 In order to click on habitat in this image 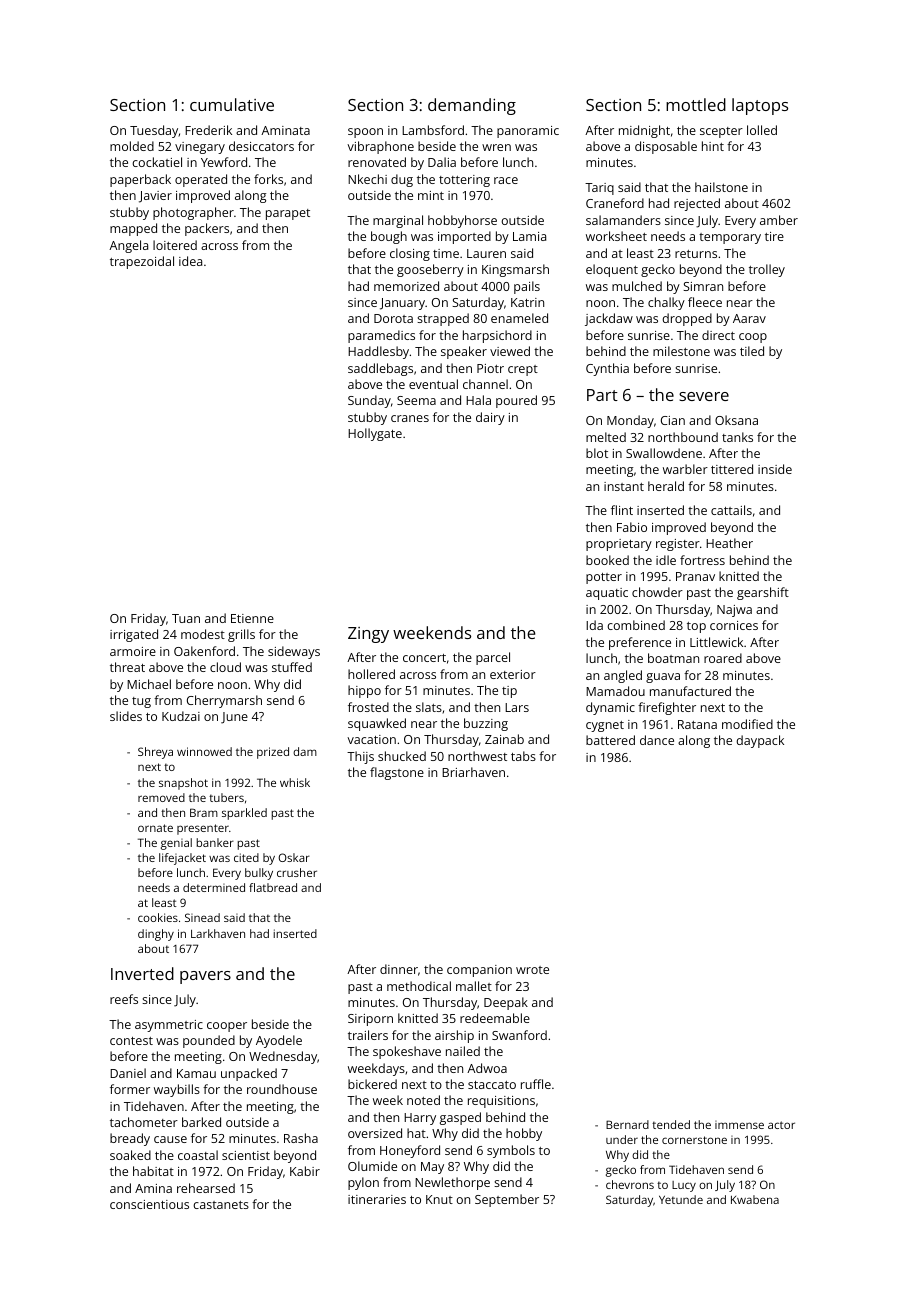, I will do `click(153, 1171)`.
